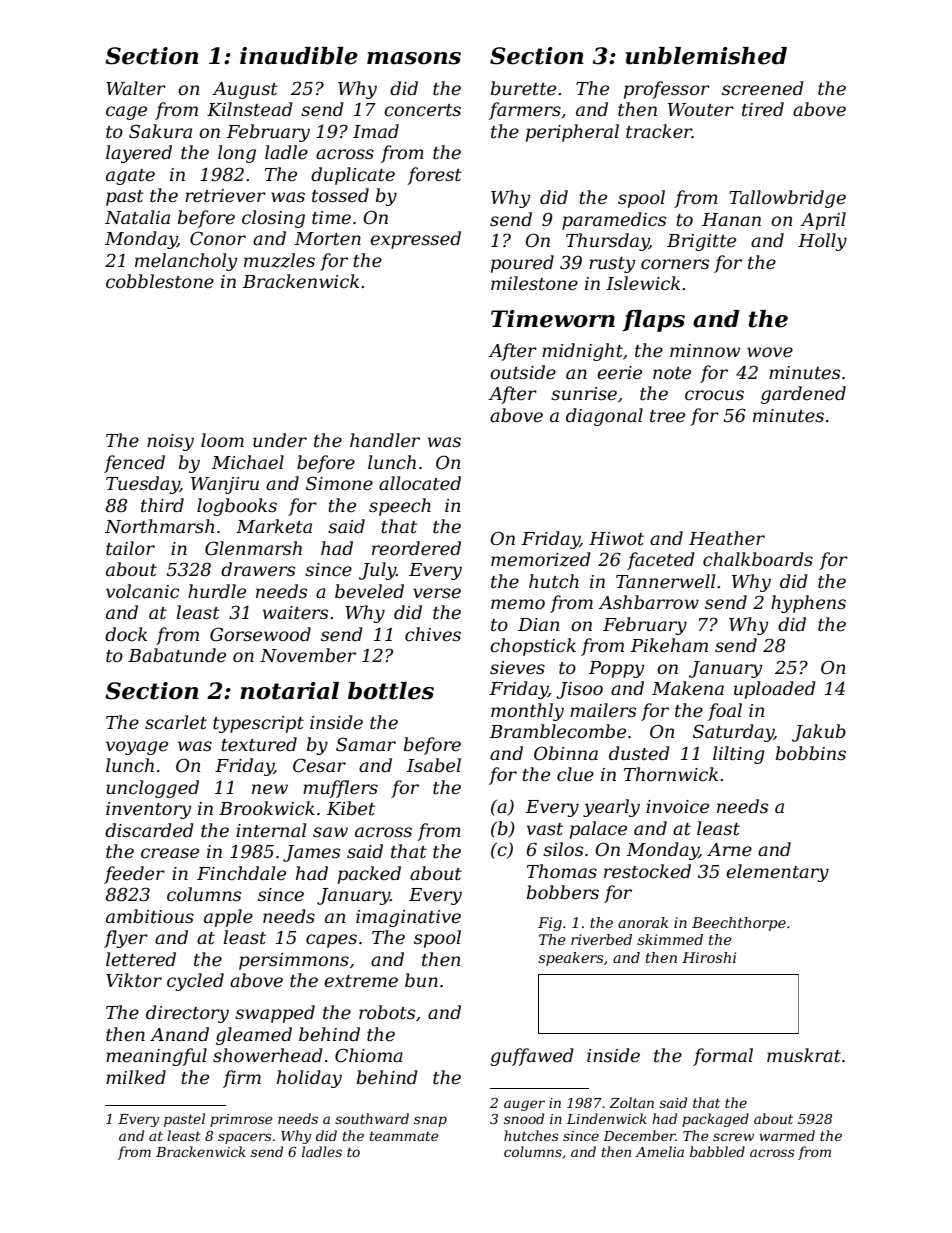  I want to click on inaudible, so click(299, 56).
